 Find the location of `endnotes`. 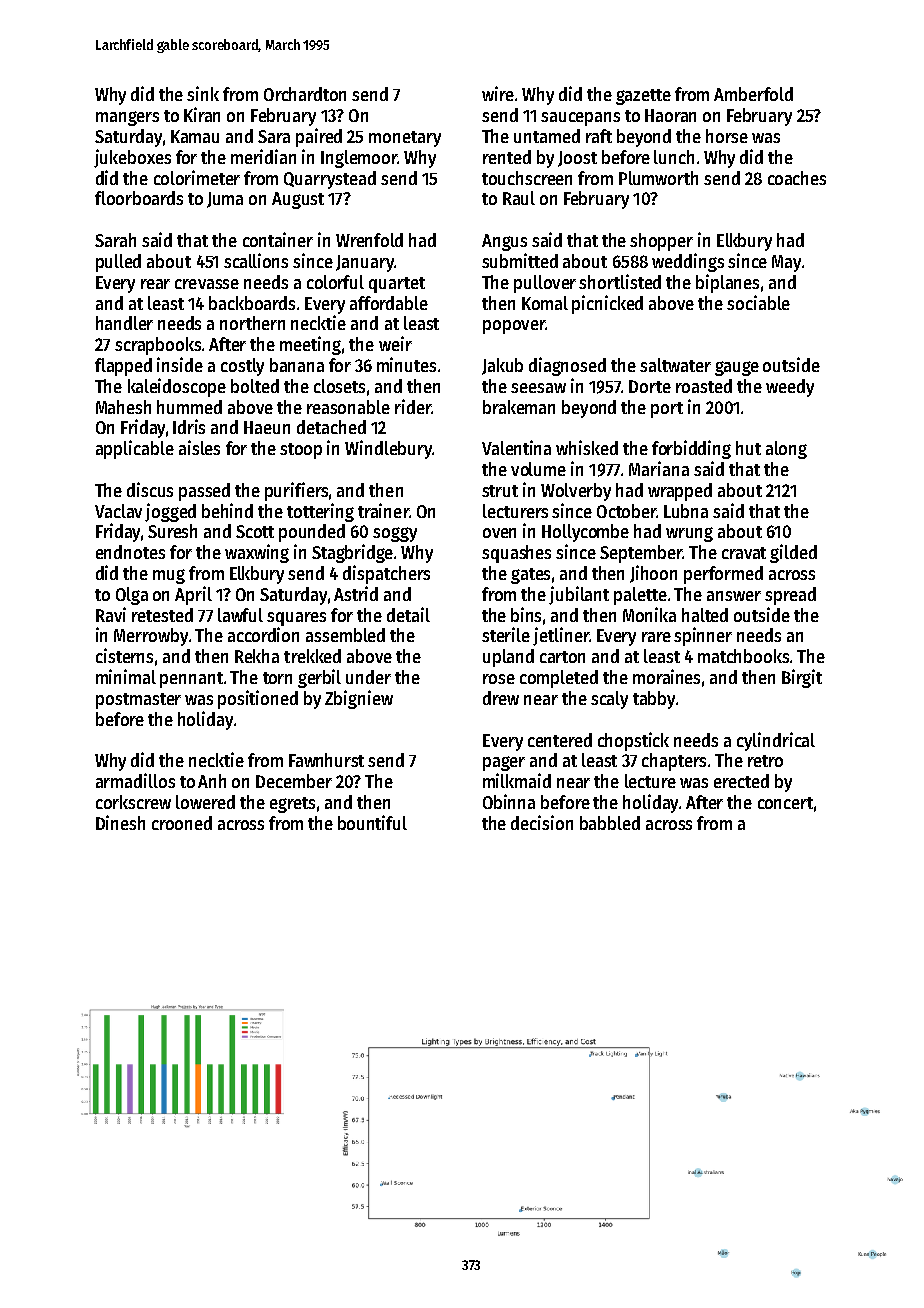

endnotes is located at coordinates (130, 552).
